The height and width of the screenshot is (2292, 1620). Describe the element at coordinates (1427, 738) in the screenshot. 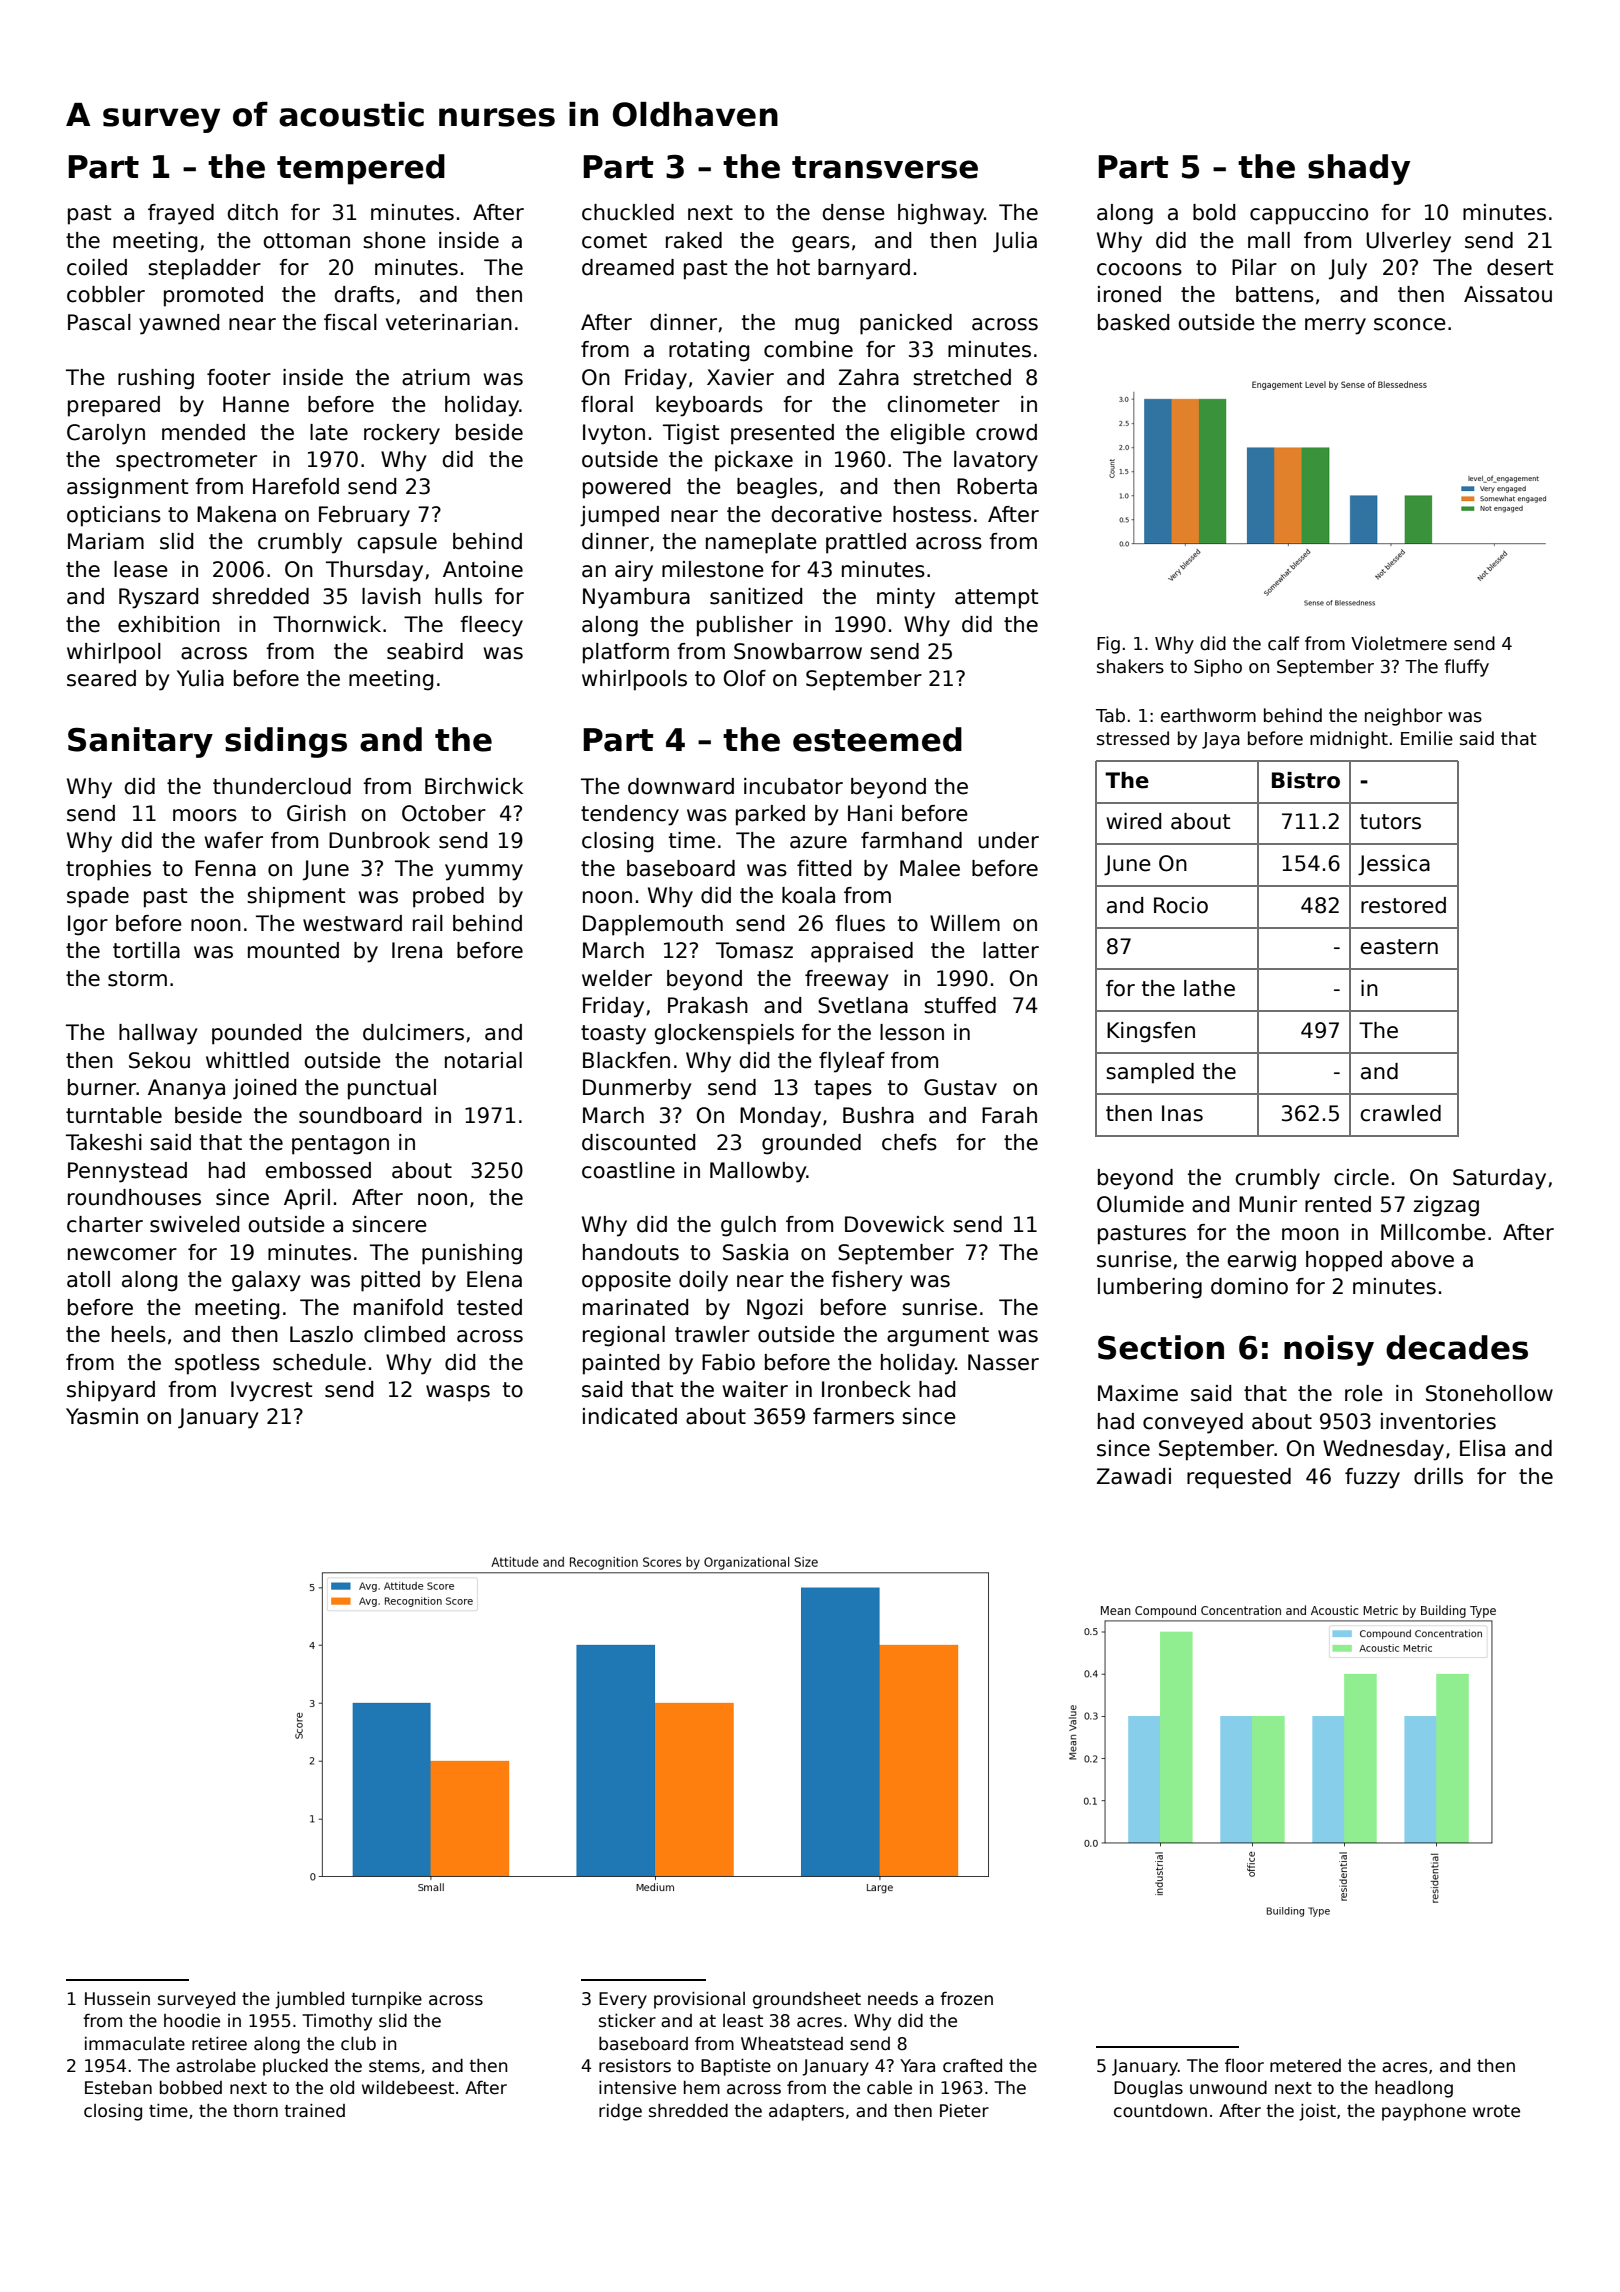

I see `Emilie` at that location.
